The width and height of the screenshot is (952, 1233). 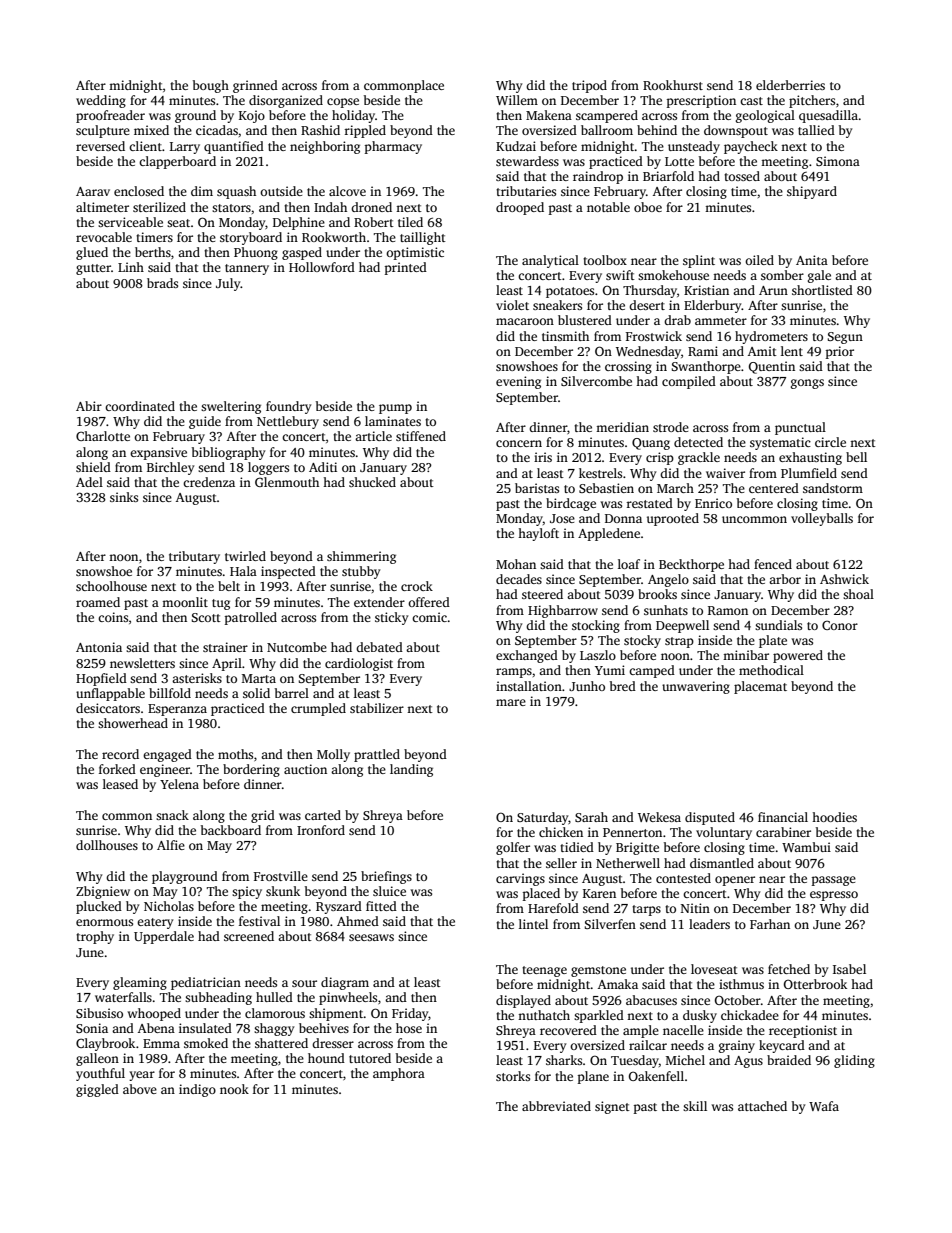 I want to click on hoodies, so click(x=834, y=817).
